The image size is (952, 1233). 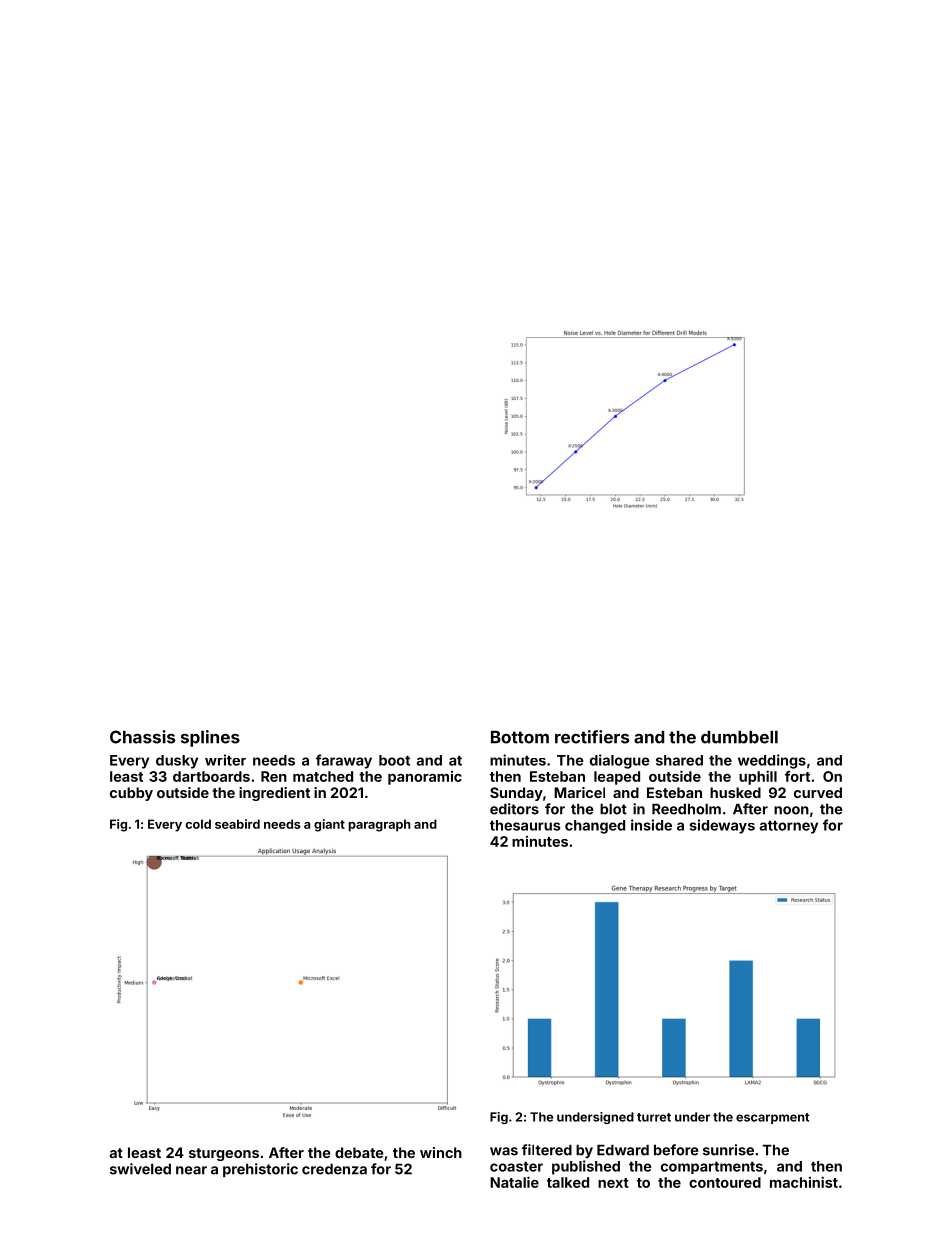 I want to click on escarpment, so click(x=772, y=1118).
